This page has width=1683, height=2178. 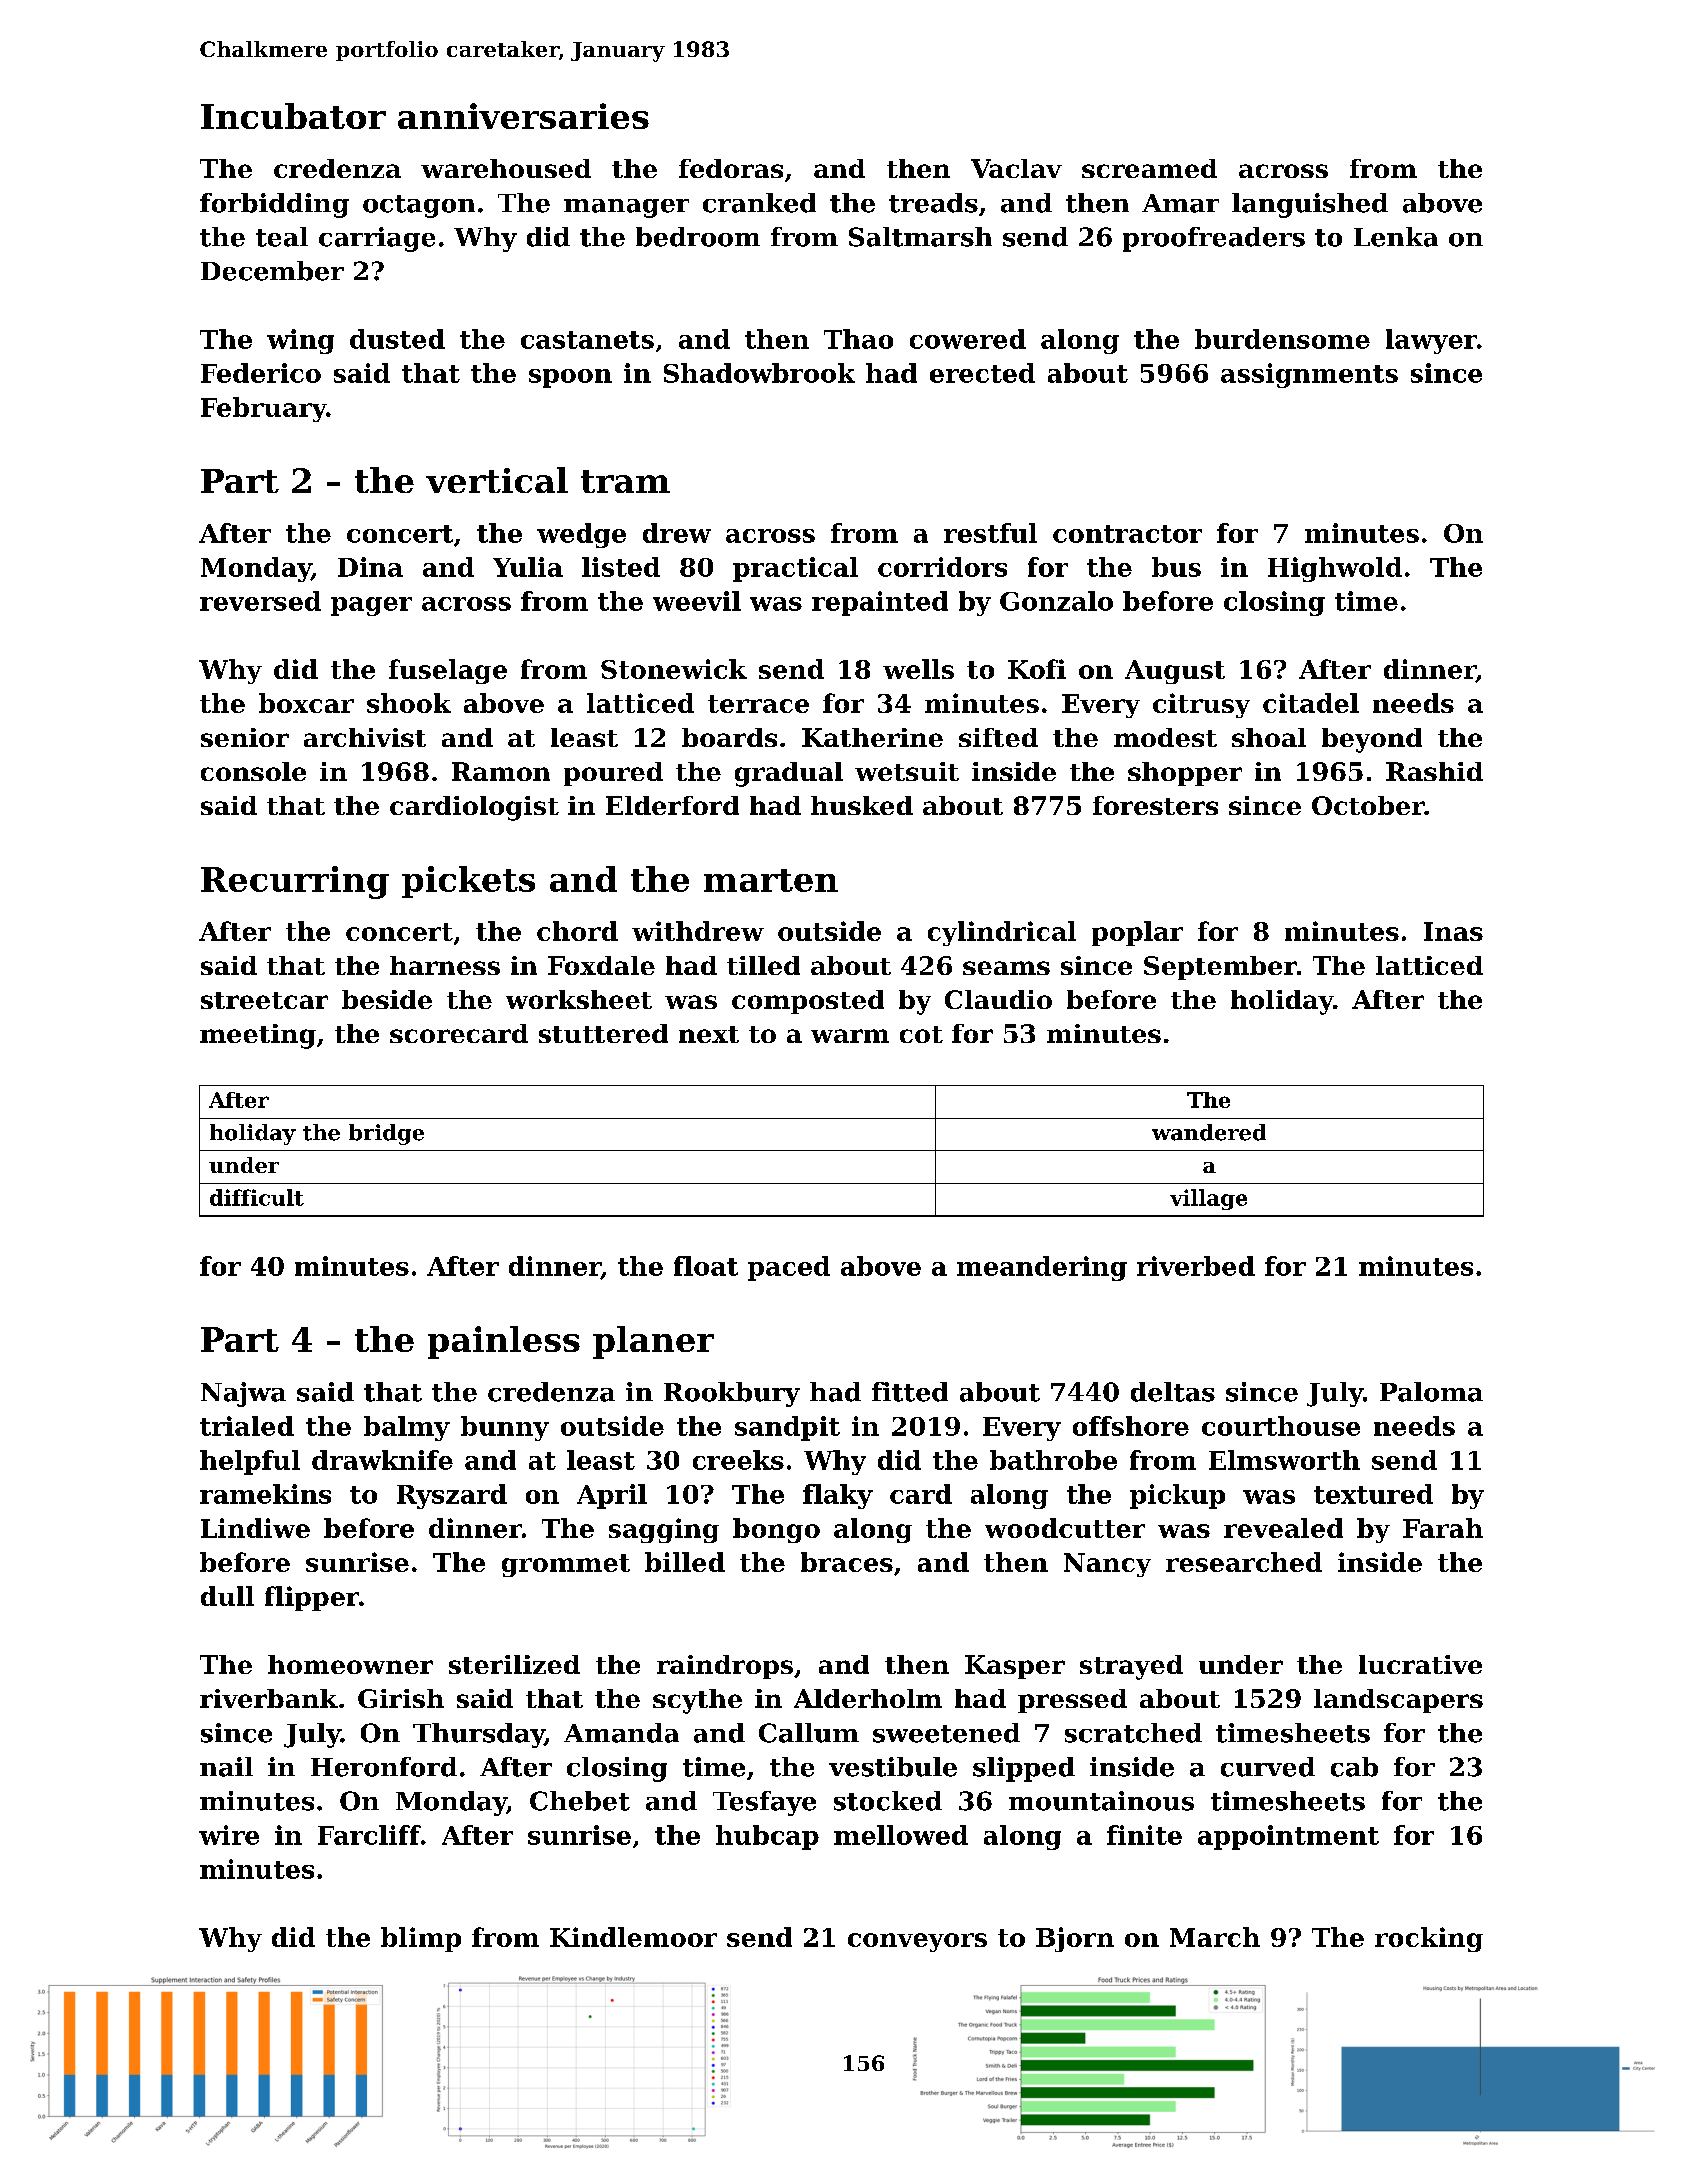 What do you see at coordinates (917, 1942) in the page?
I see `conveyors` at bounding box center [917, 1942].
